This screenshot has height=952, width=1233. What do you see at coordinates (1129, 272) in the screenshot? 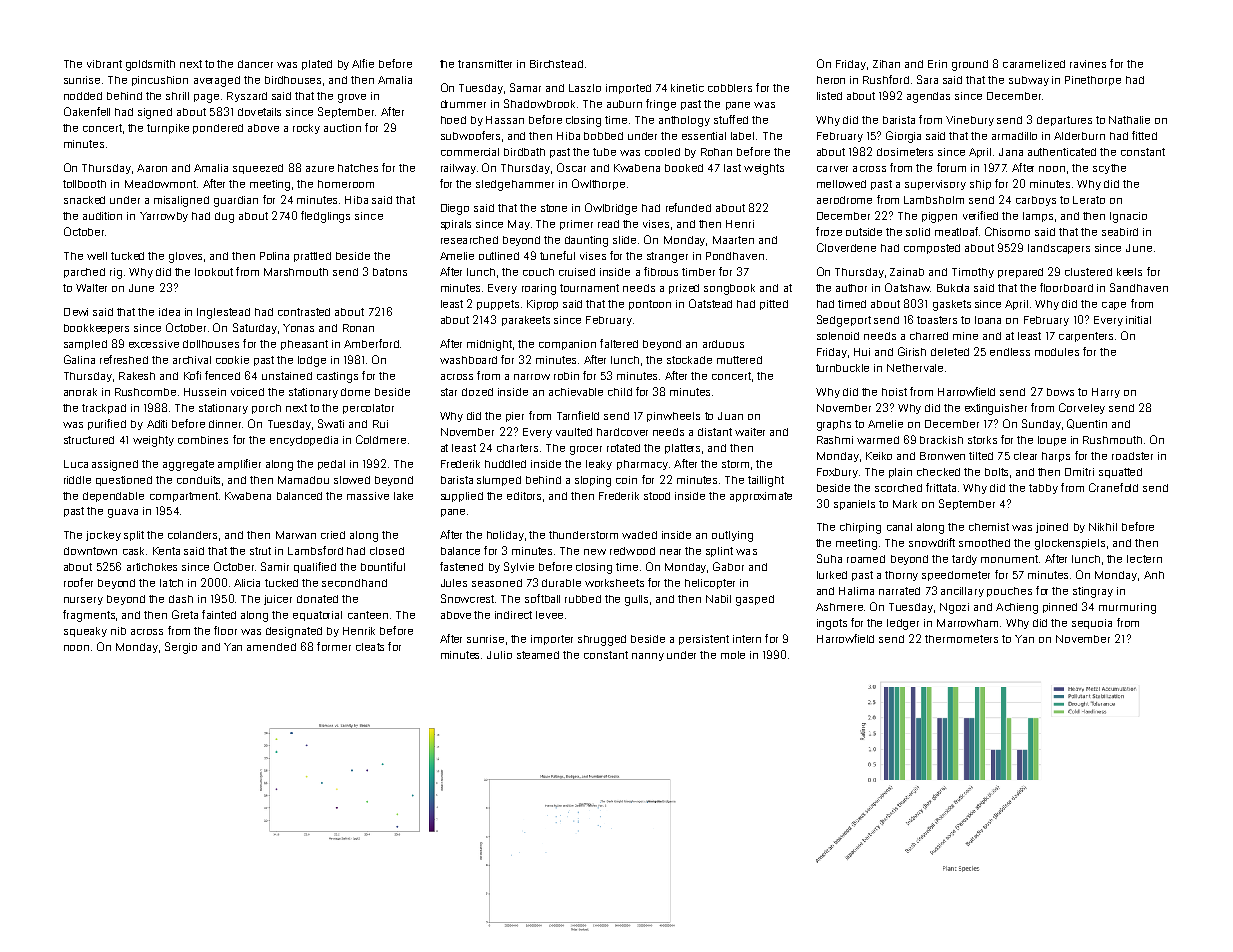
I see `keels` at bounding box center [1129, 272].
